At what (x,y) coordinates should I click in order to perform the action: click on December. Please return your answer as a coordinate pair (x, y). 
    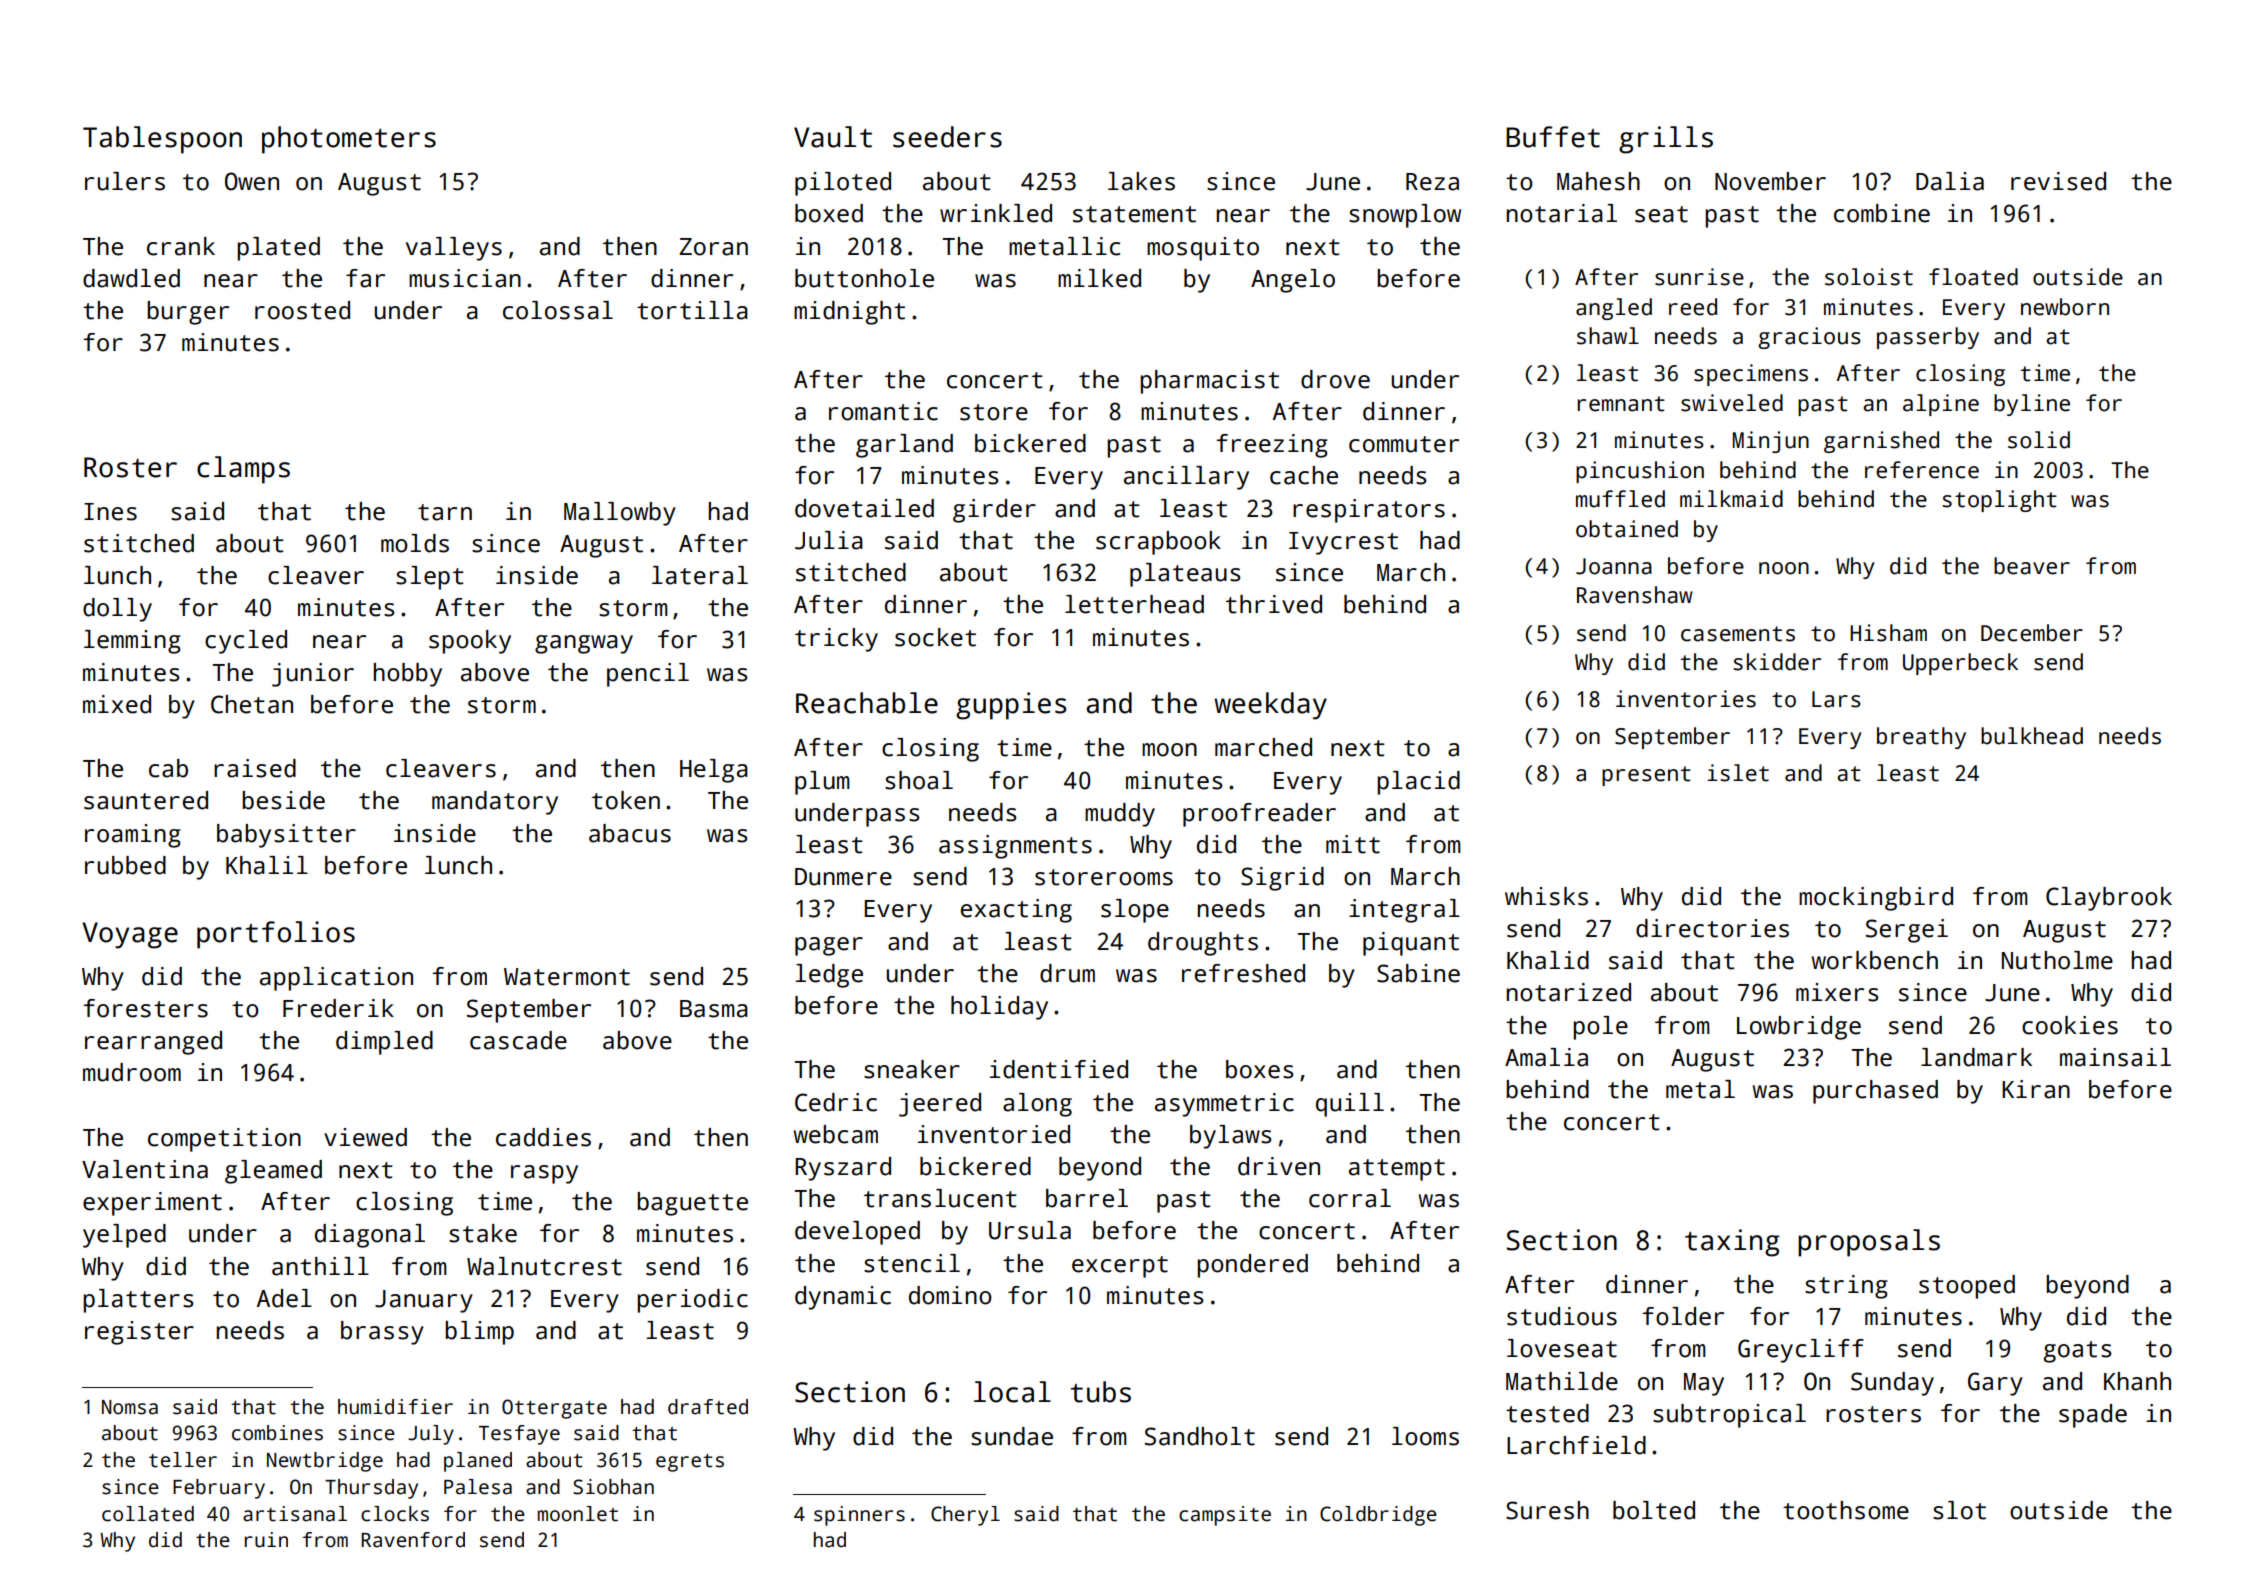
    Looking at the image, I should click on (2032, 633).
